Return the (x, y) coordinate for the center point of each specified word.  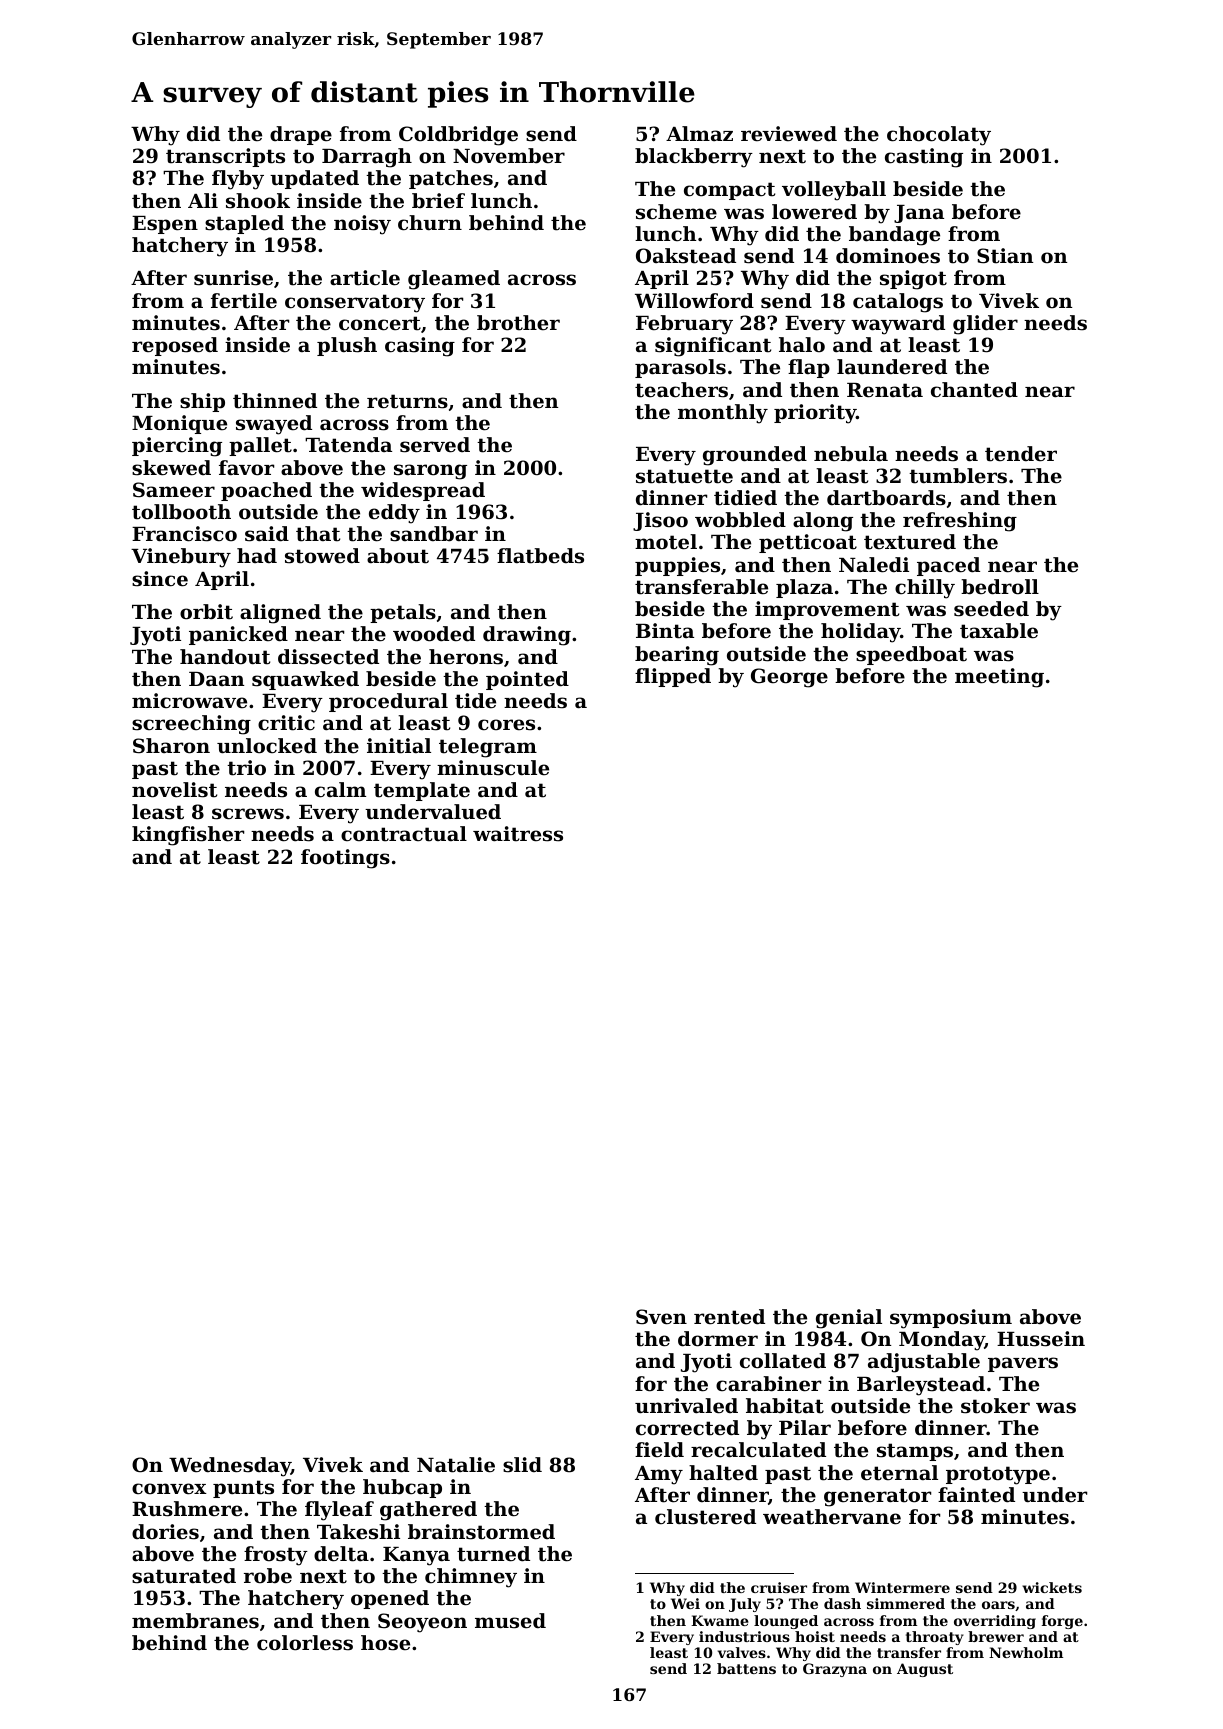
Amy (659, 1475)
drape (301, 135)
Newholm (1026, 1652)
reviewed (789, 133)
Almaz (699, 133)
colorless (305, 1643)
